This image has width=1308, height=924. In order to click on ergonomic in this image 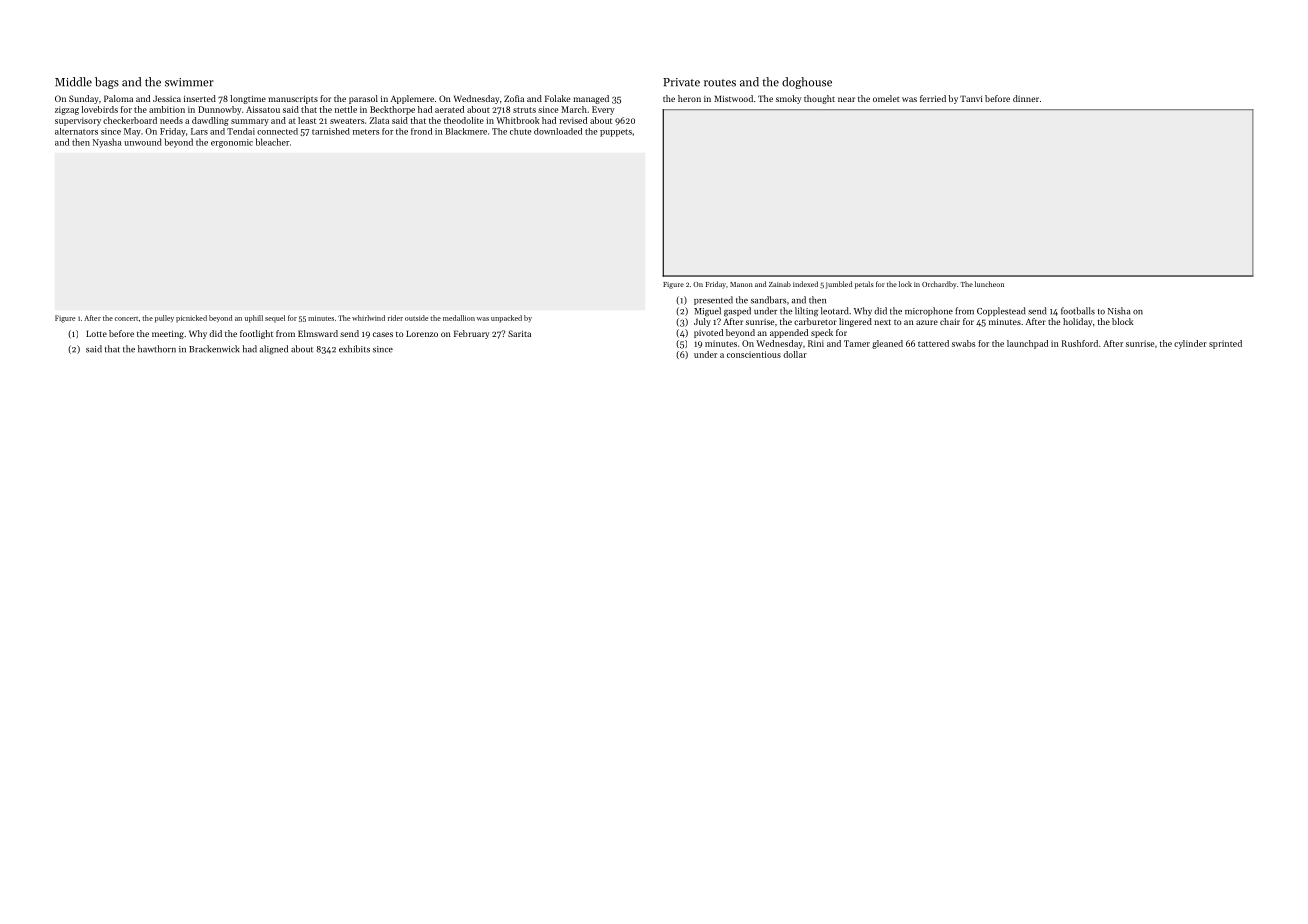, I will do `click(232, 143)`.
